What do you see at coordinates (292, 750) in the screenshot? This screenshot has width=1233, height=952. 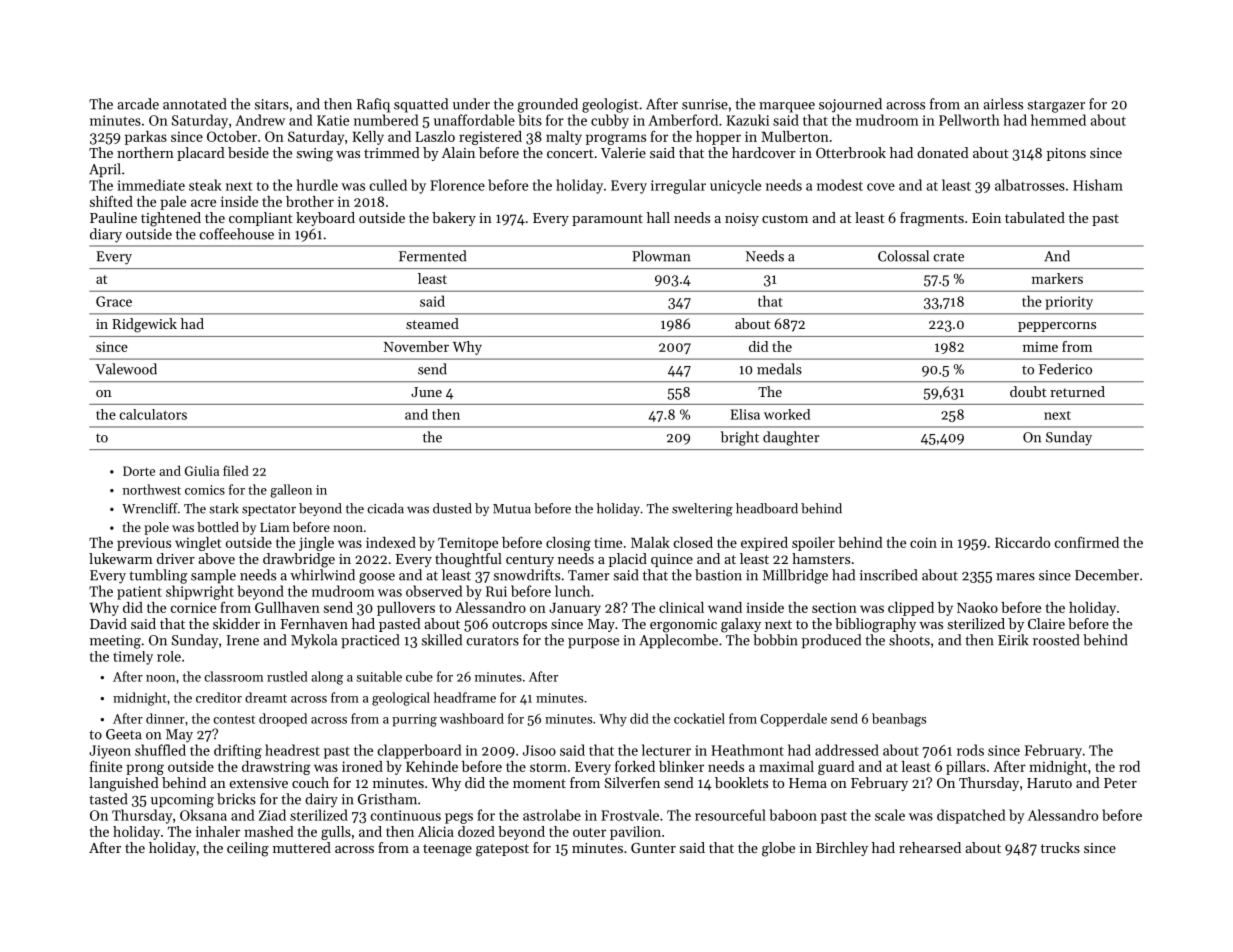 I see `headrest` at bounding box center [292, 750].
